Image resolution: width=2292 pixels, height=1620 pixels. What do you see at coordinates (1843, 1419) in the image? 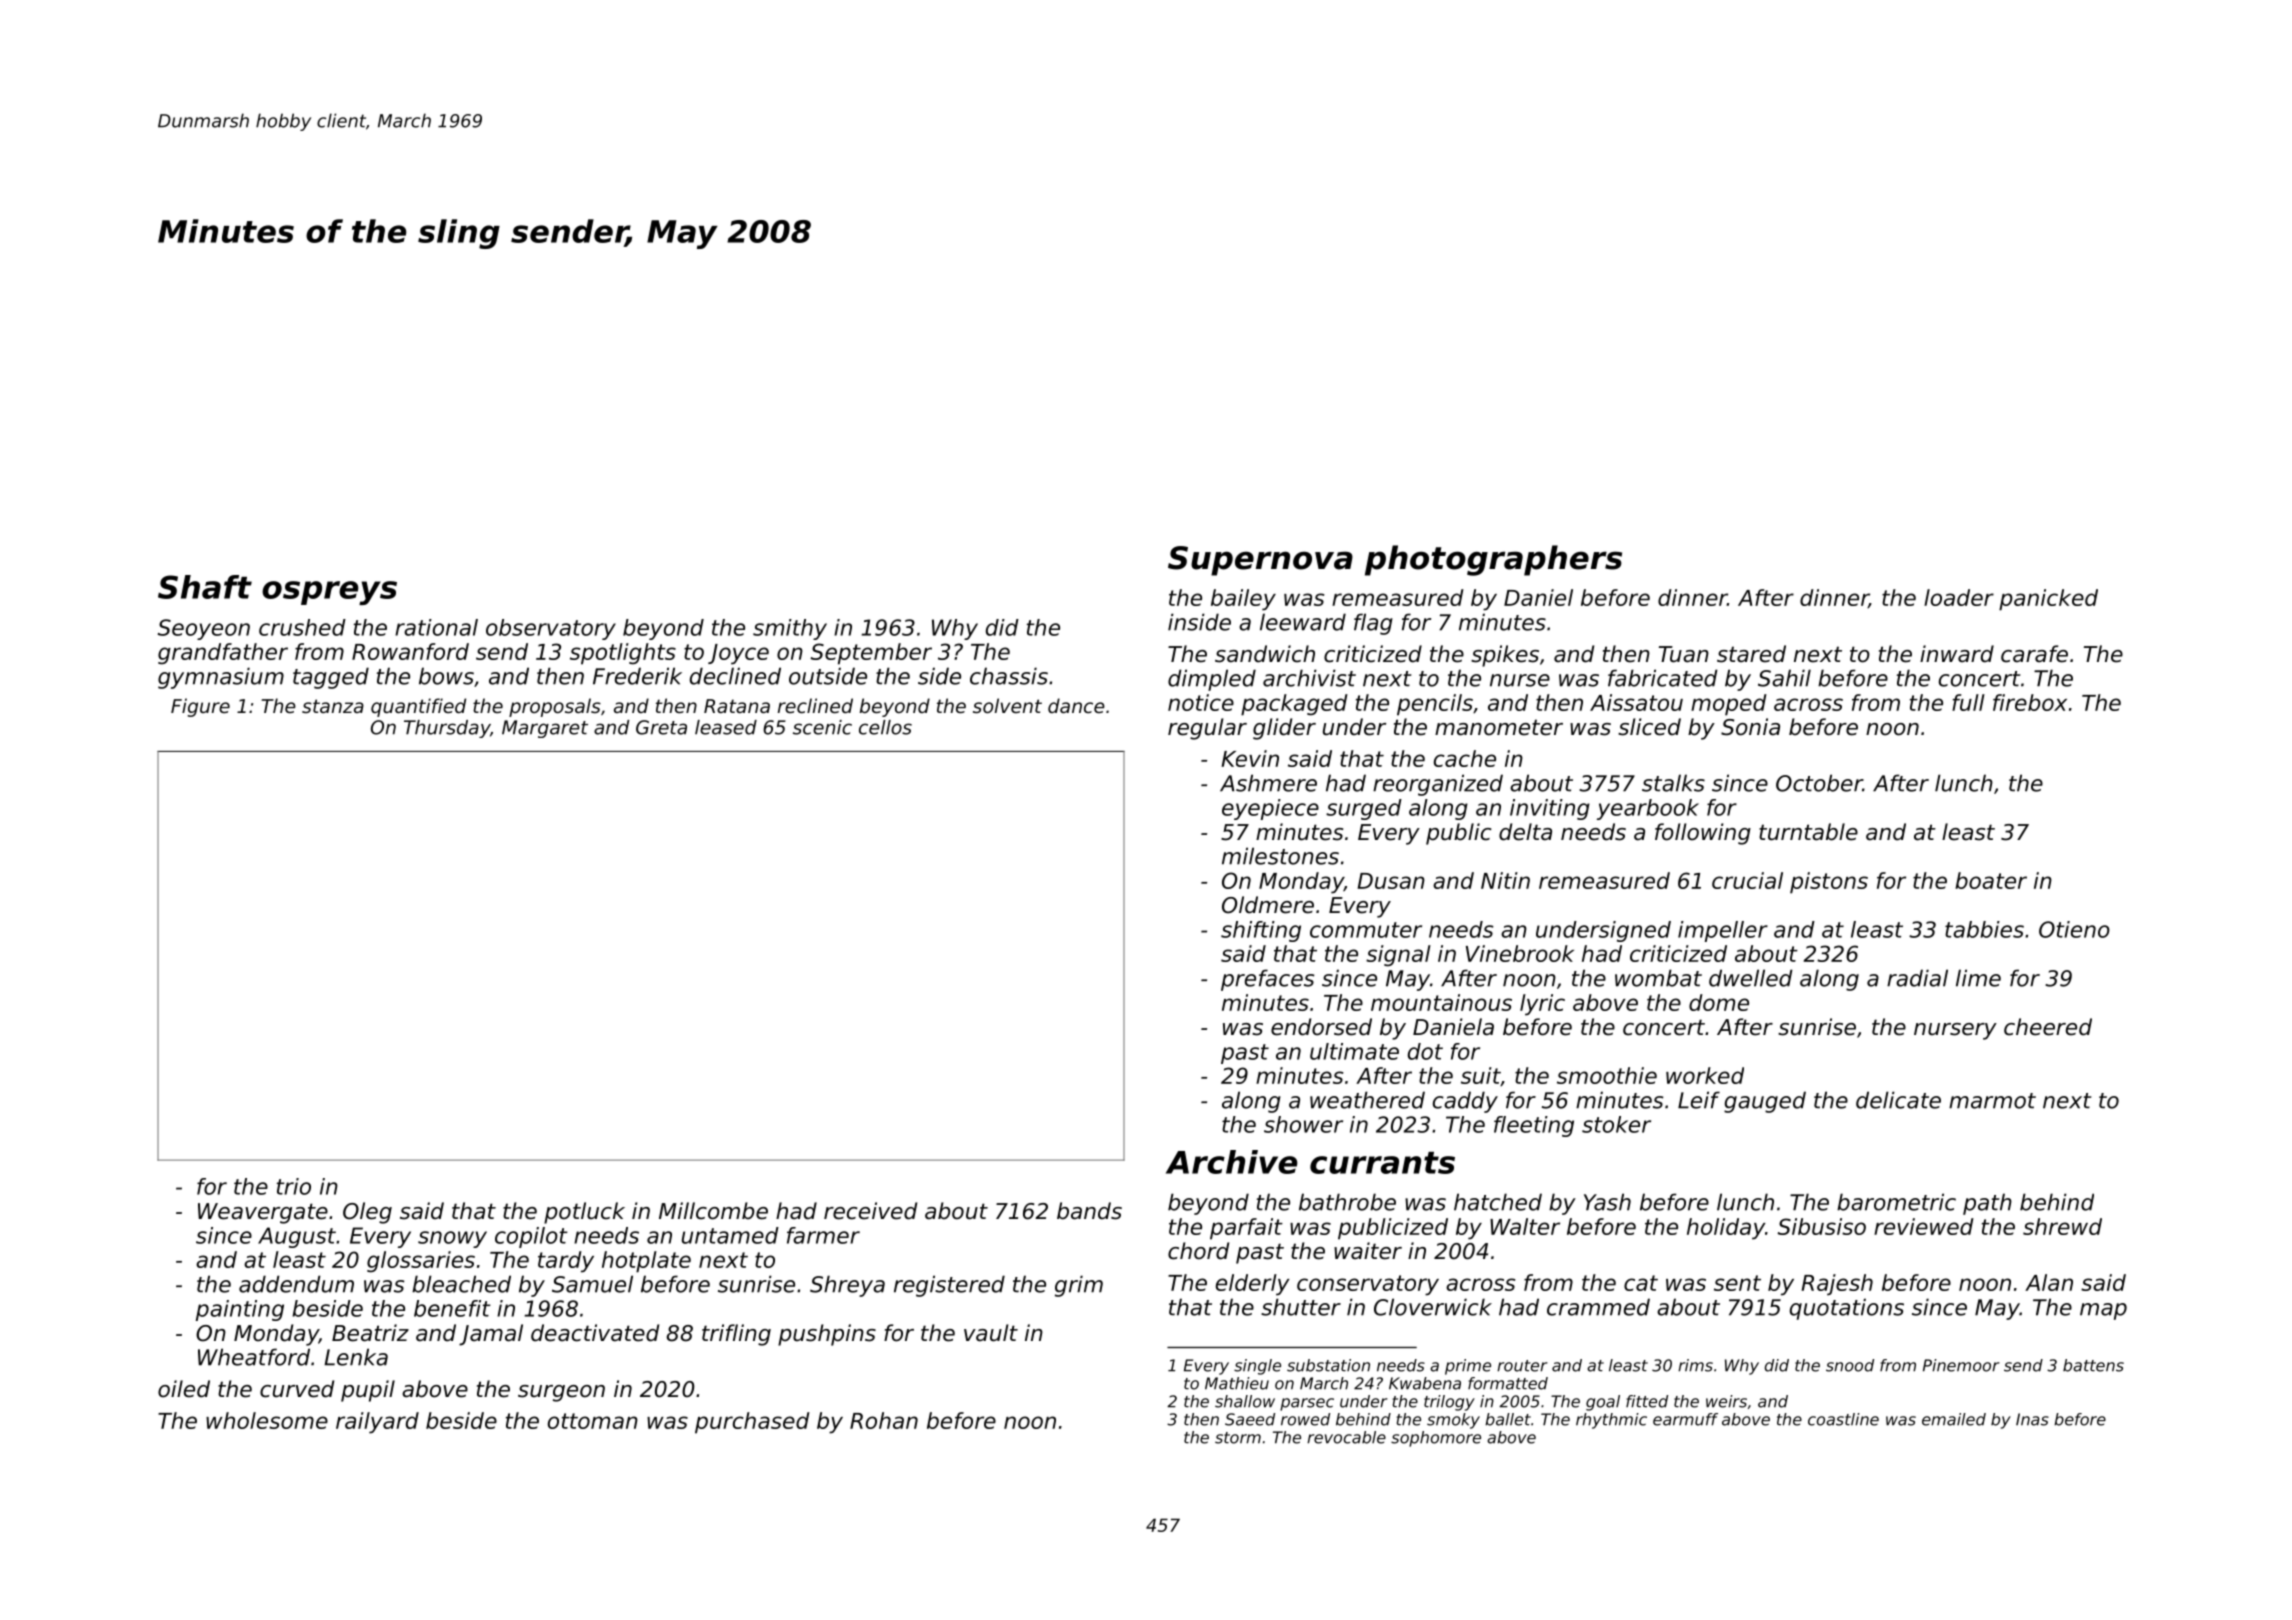
I see `coastline` at bounding box center [1843, 1419].
